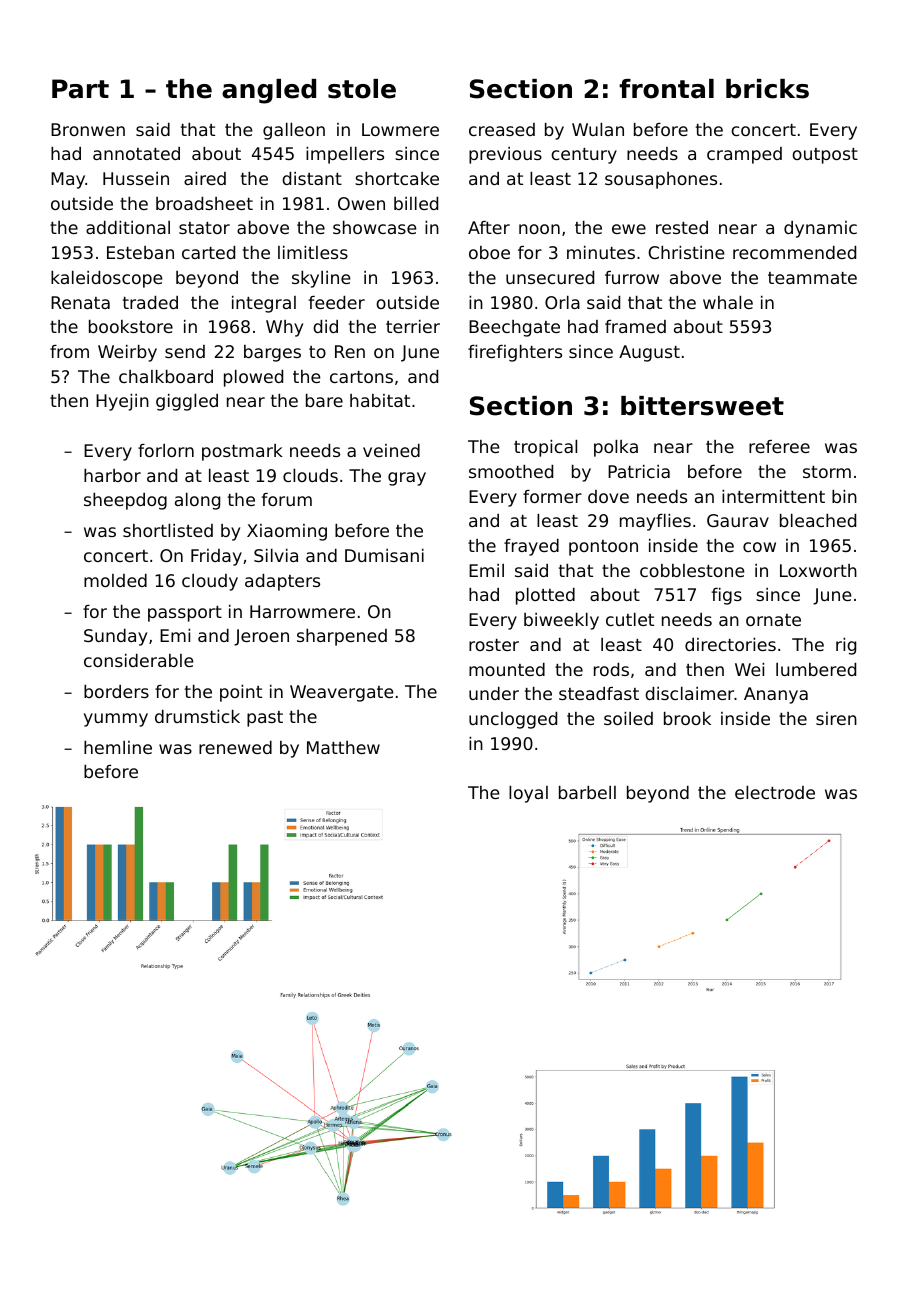 This screenshot has width=908, height=1316. I want to click on additional, so click(128, 227).
